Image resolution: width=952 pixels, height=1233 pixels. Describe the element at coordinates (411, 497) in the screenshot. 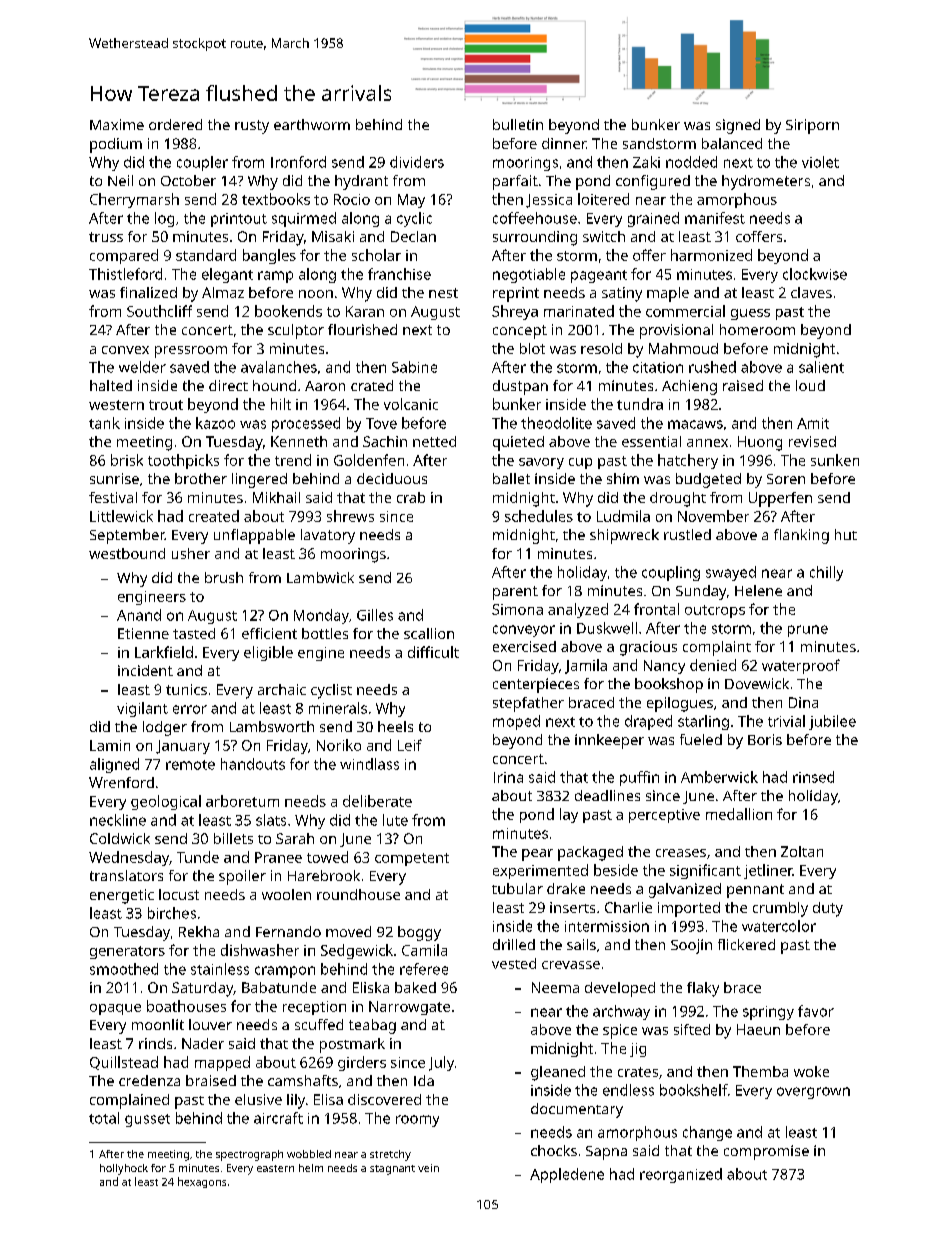

I see `crab` at that location.
